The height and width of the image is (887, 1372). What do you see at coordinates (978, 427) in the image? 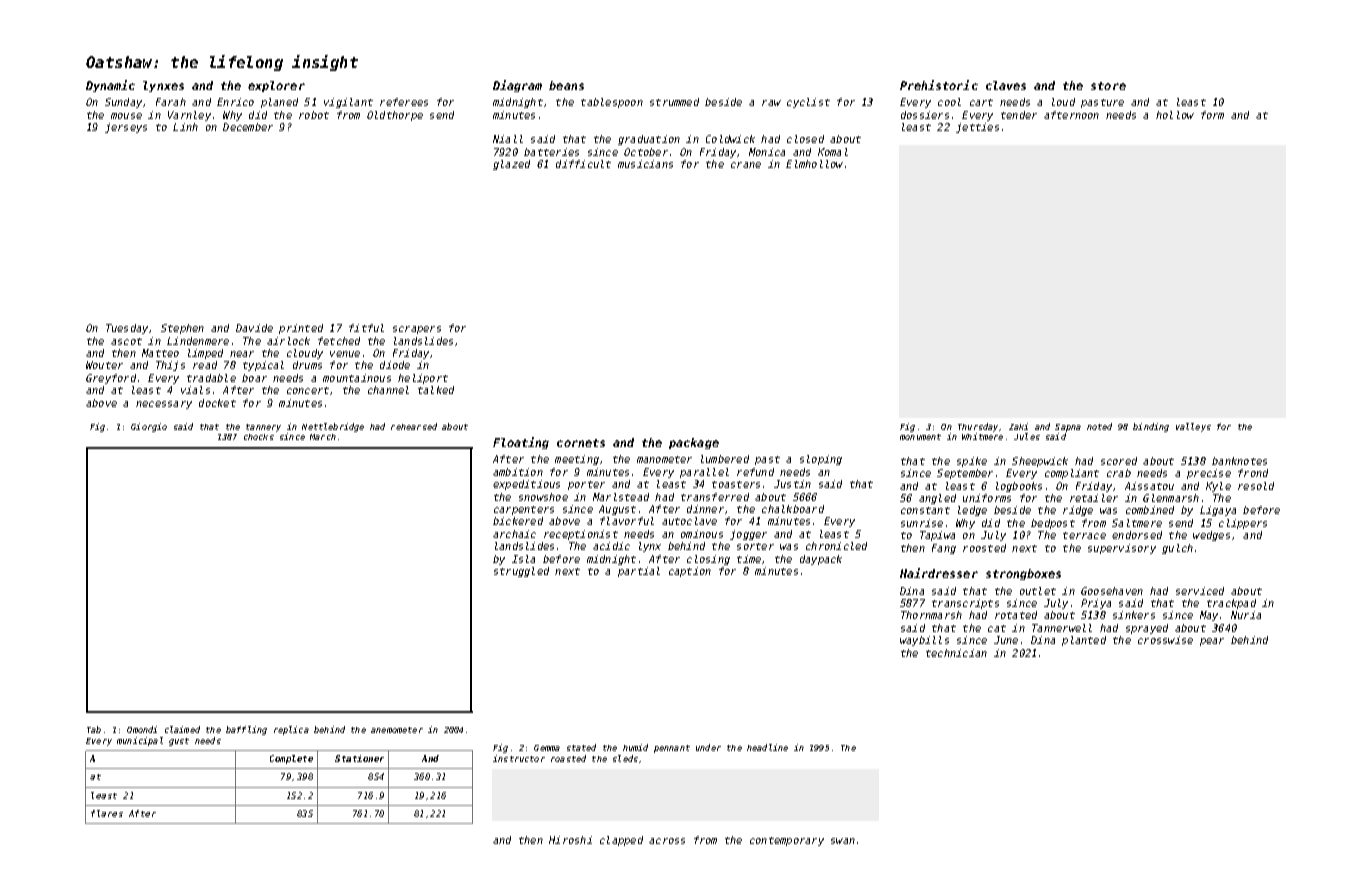
I see `Thursday` at bounding box center [978, 427].
